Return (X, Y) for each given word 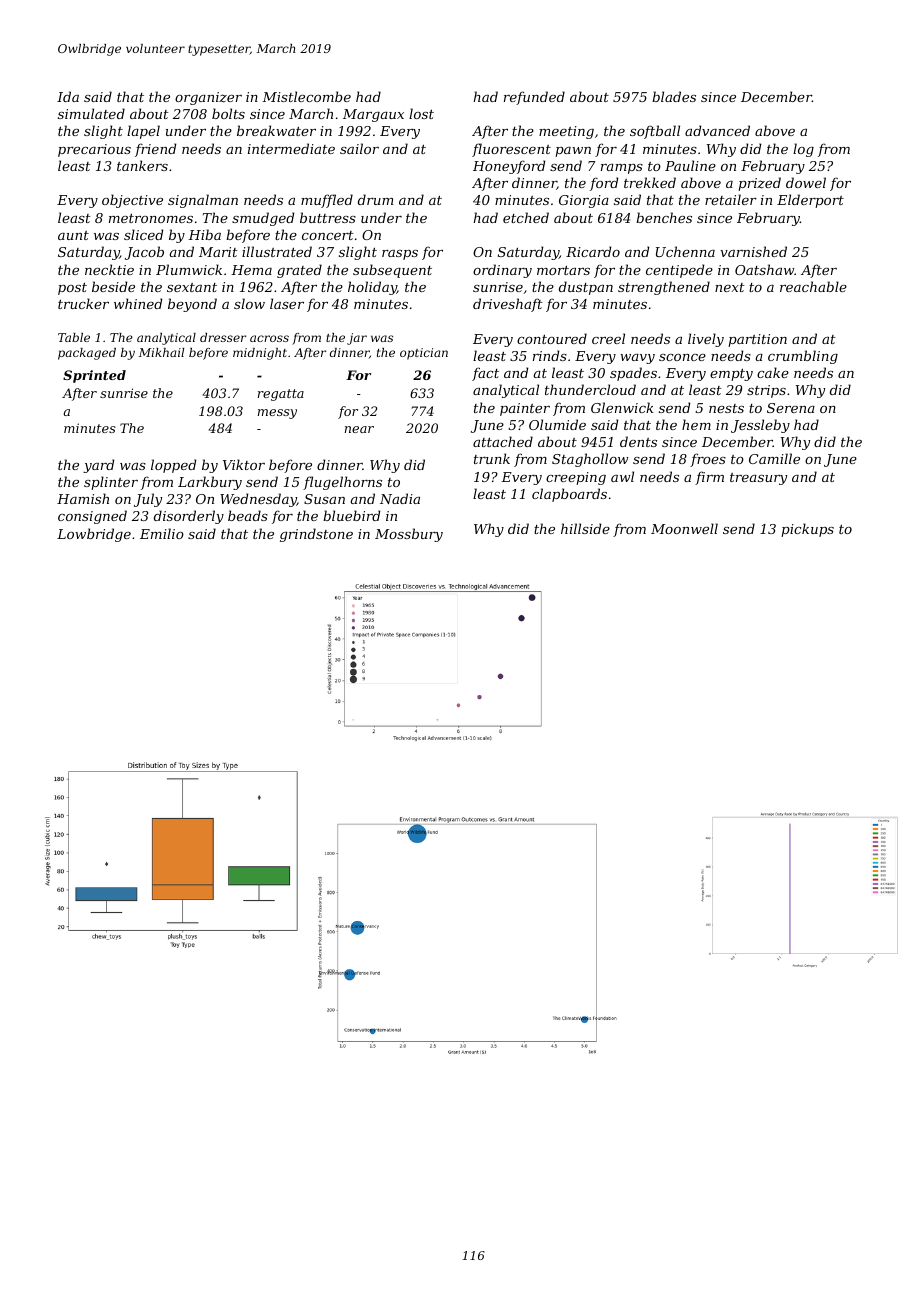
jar (357, 339)
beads (248, 515)
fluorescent (511, 150)
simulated (91, 113)
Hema (251, 270)
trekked (650, 182)
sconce (682, 357)
